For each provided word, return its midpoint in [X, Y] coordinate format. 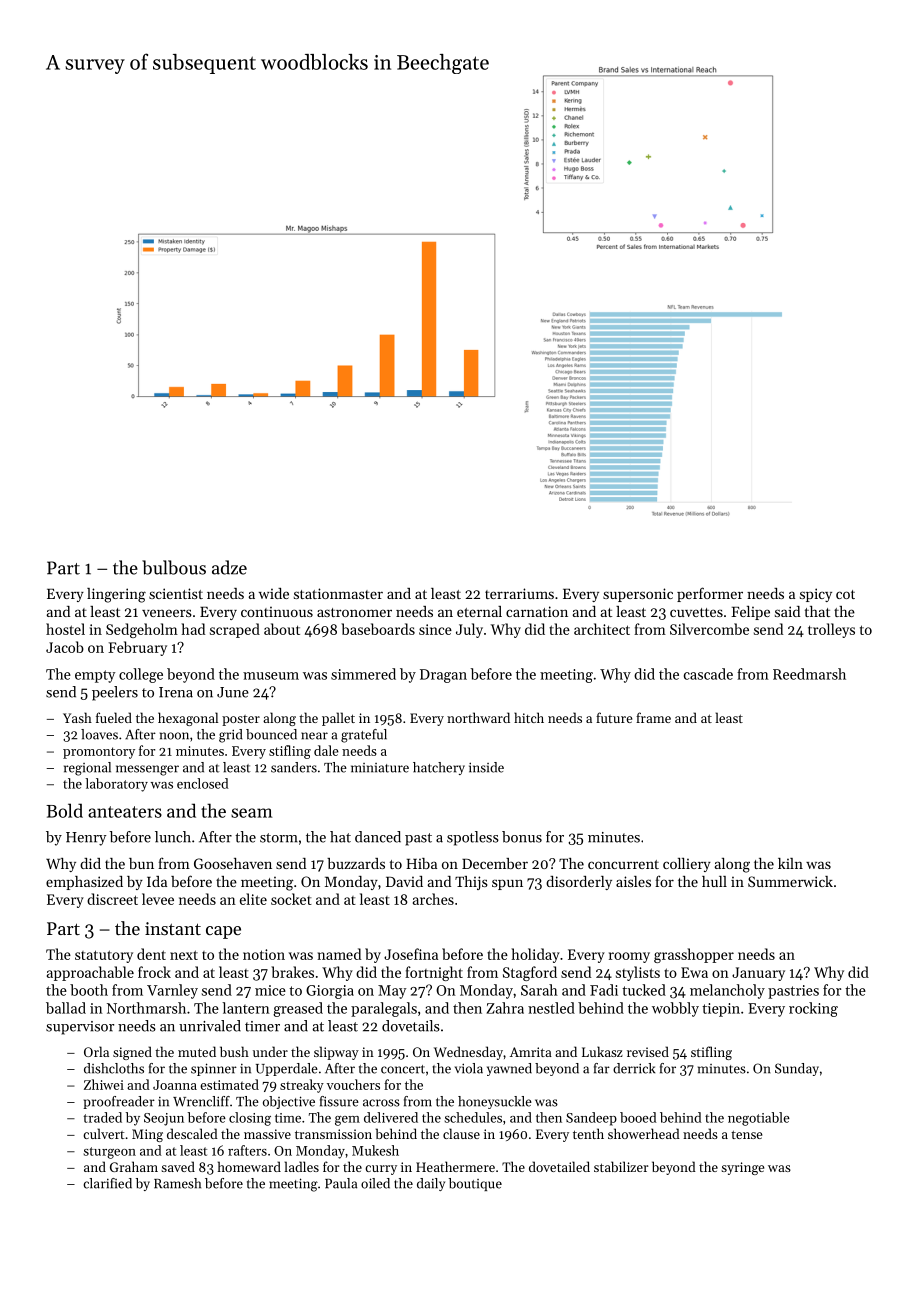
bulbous [174, 567]
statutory [104, 956]
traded [103, 1117]
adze [229, 567]
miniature [380, 768]
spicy [816, 595]
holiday [536, 955]
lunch [173, 837]
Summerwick [790, 881]
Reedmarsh [809, 674]
